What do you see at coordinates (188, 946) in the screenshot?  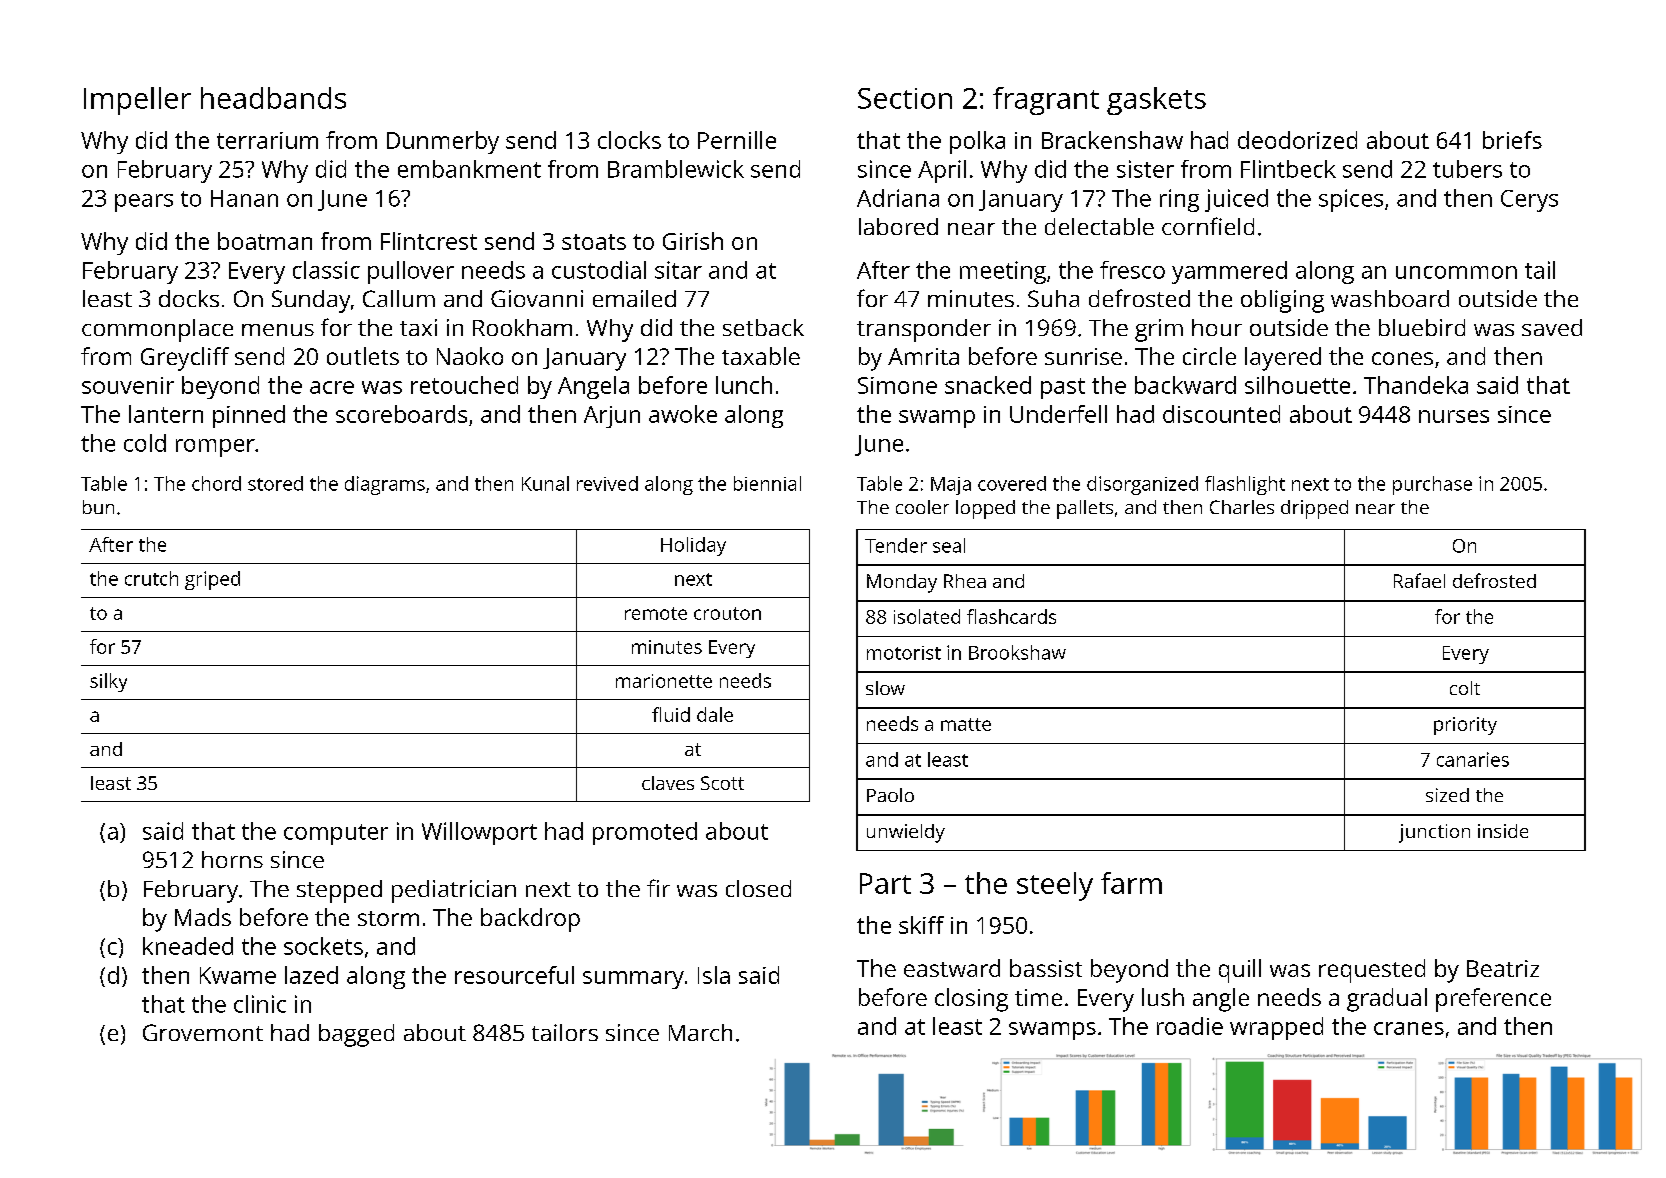 I see `kneaded` at bounding box center [188, 946].
